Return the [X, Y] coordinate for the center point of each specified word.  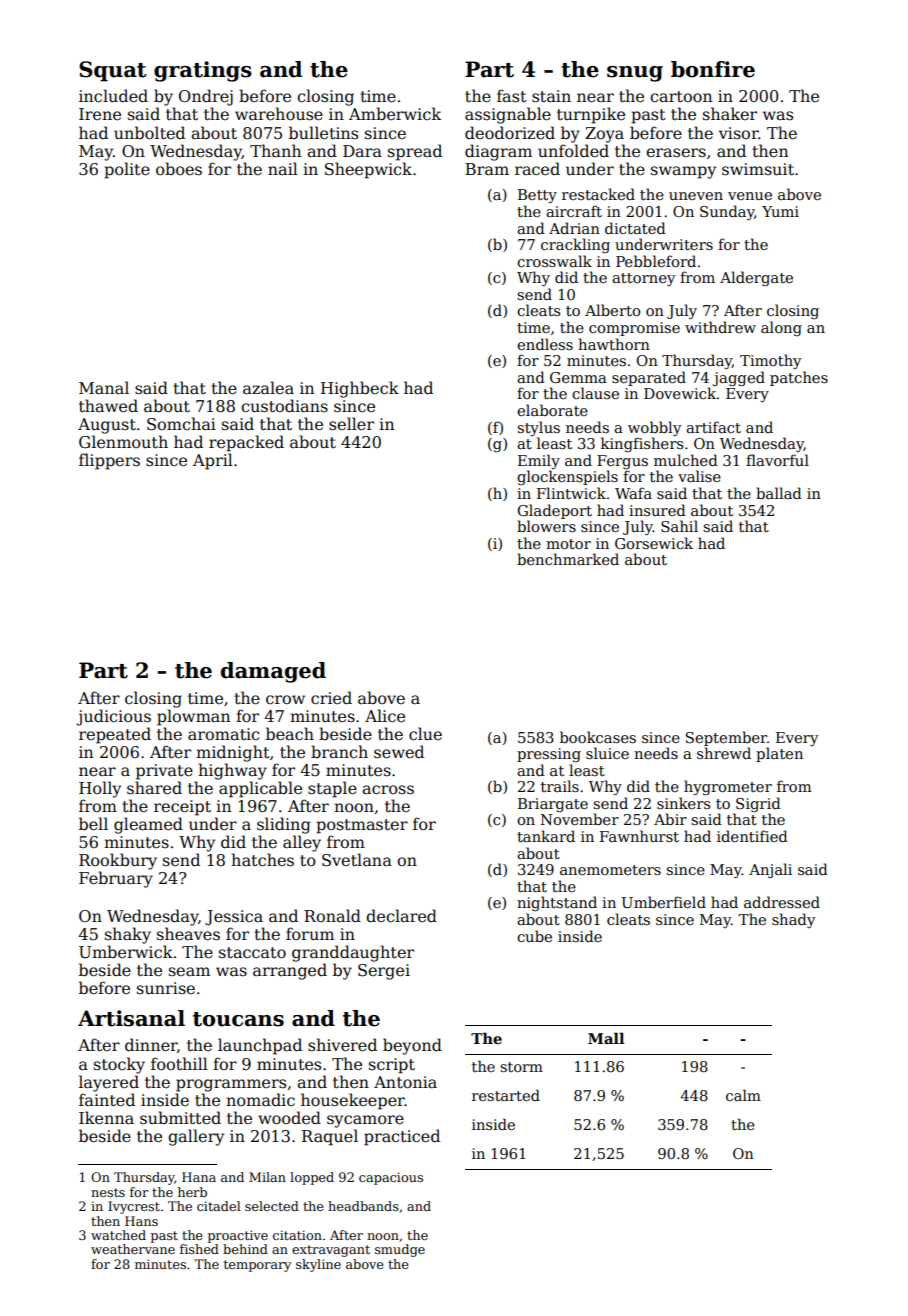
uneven [696, 196]
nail [283, 168]
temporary [257, 1266]
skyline [318, 1265]
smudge [400, 1250]
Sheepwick [368, 170]
